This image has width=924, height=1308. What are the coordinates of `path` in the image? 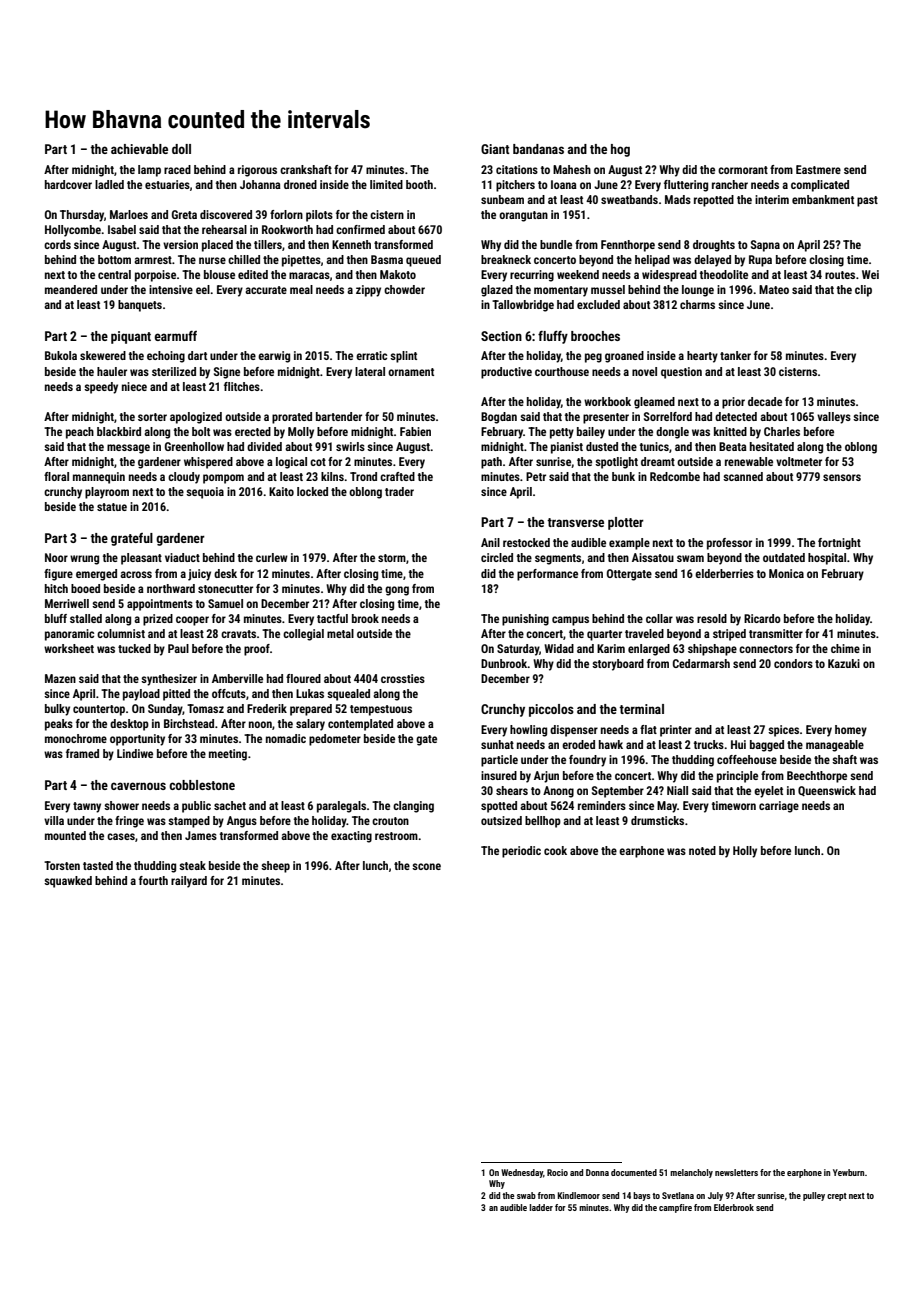 It's located at (491, 463).
